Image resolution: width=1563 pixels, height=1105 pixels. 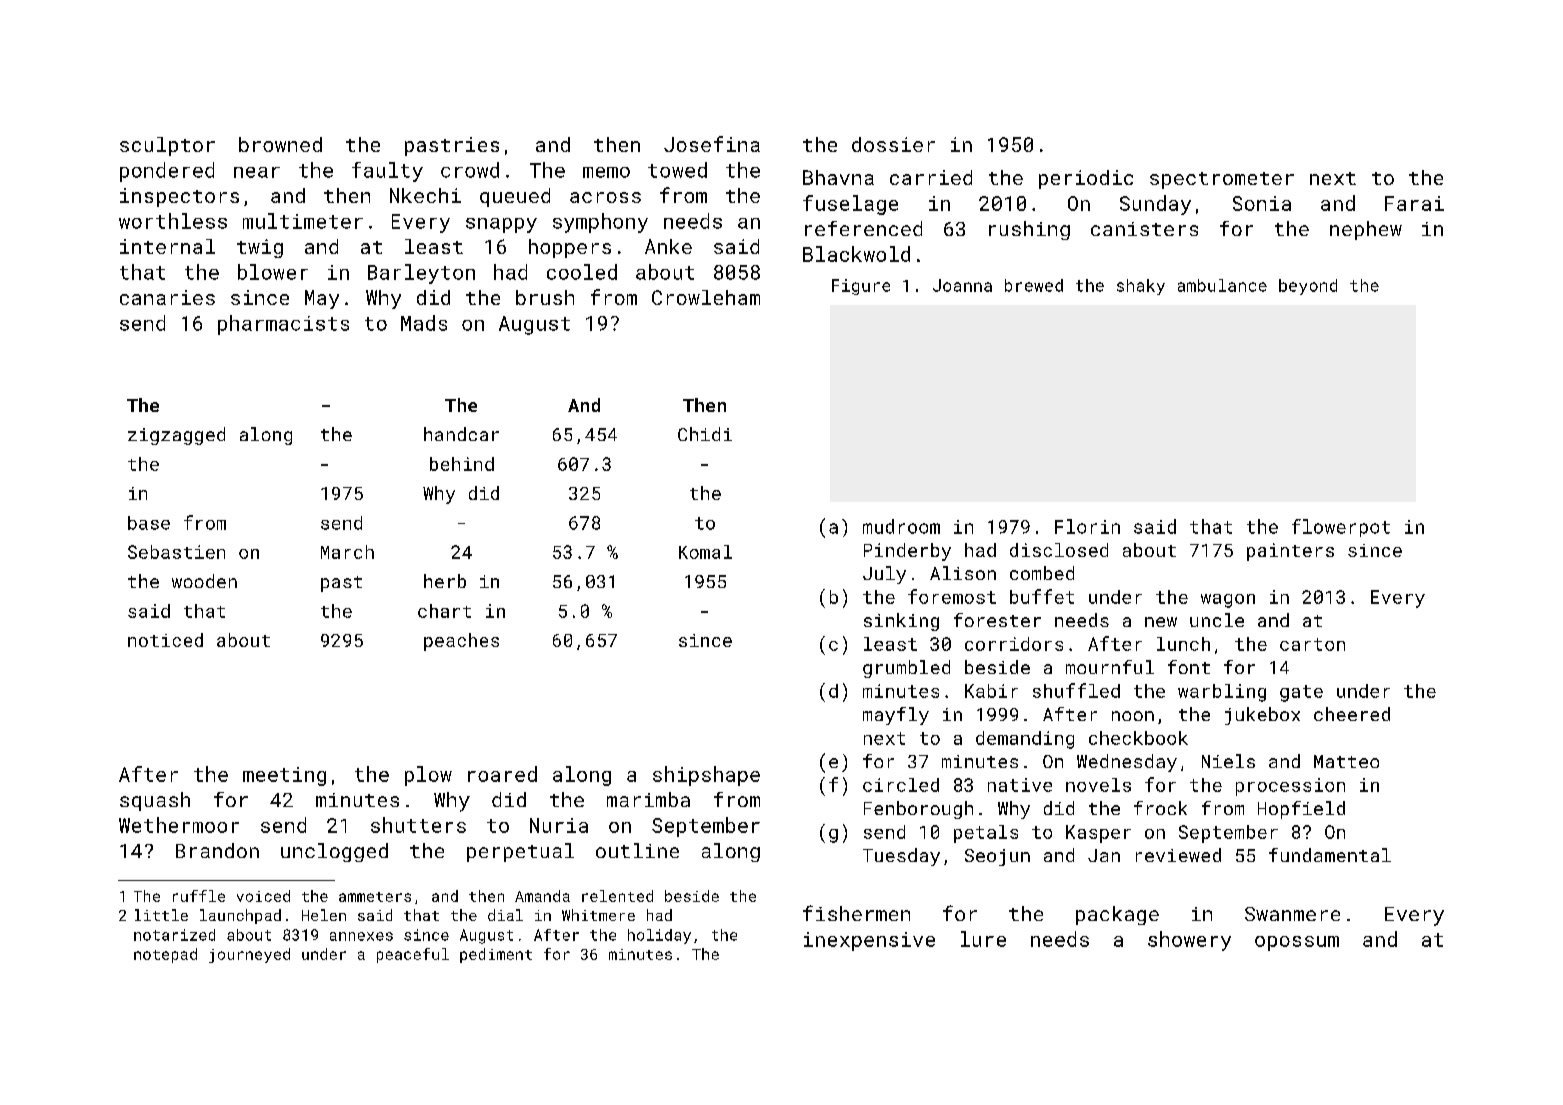 I want to click on Josefina, so click(x=712, y=144).
